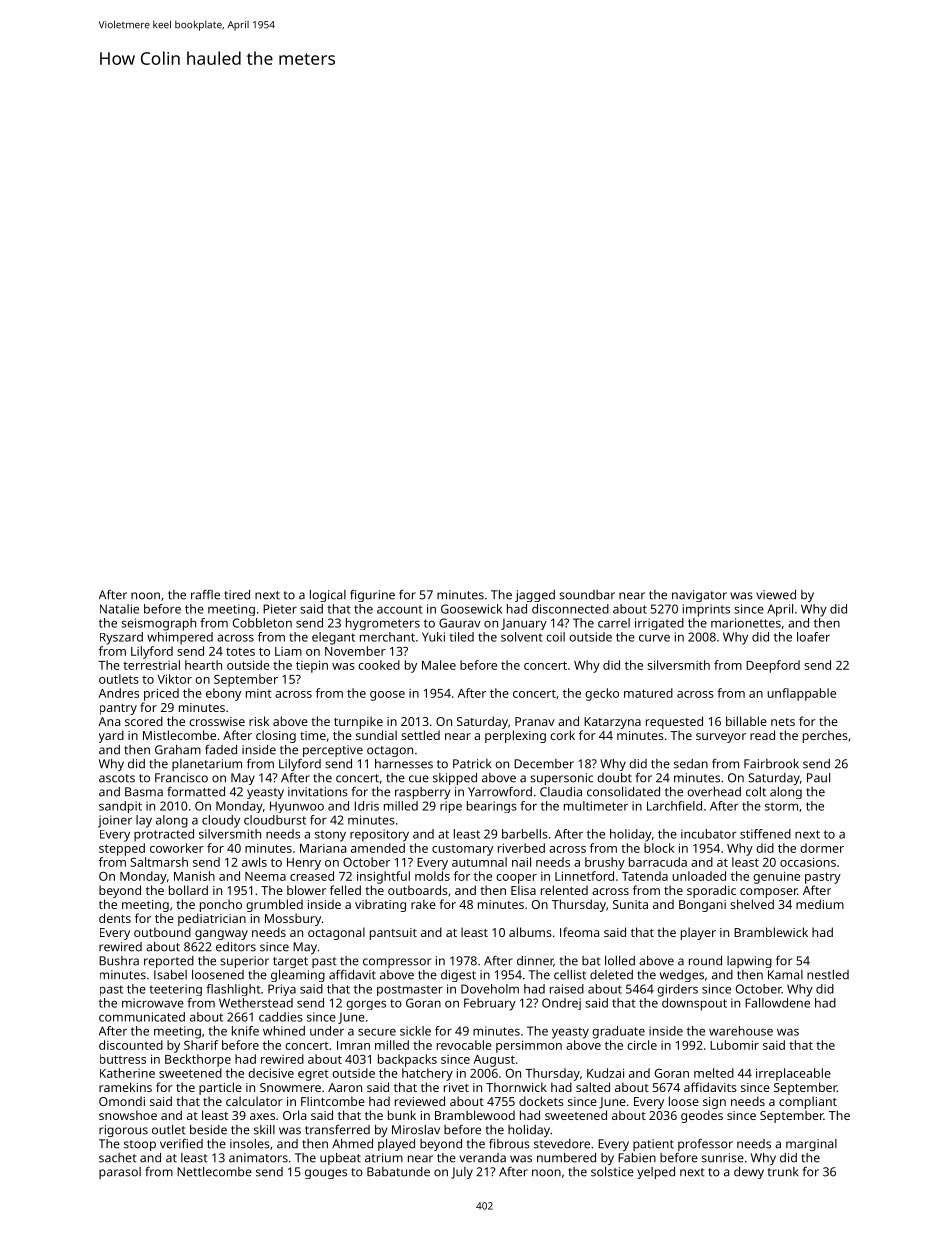  What do you see at coordinates (194, 876) in the screenshot?
I see `Manish` at bounding box center [194, 876].
